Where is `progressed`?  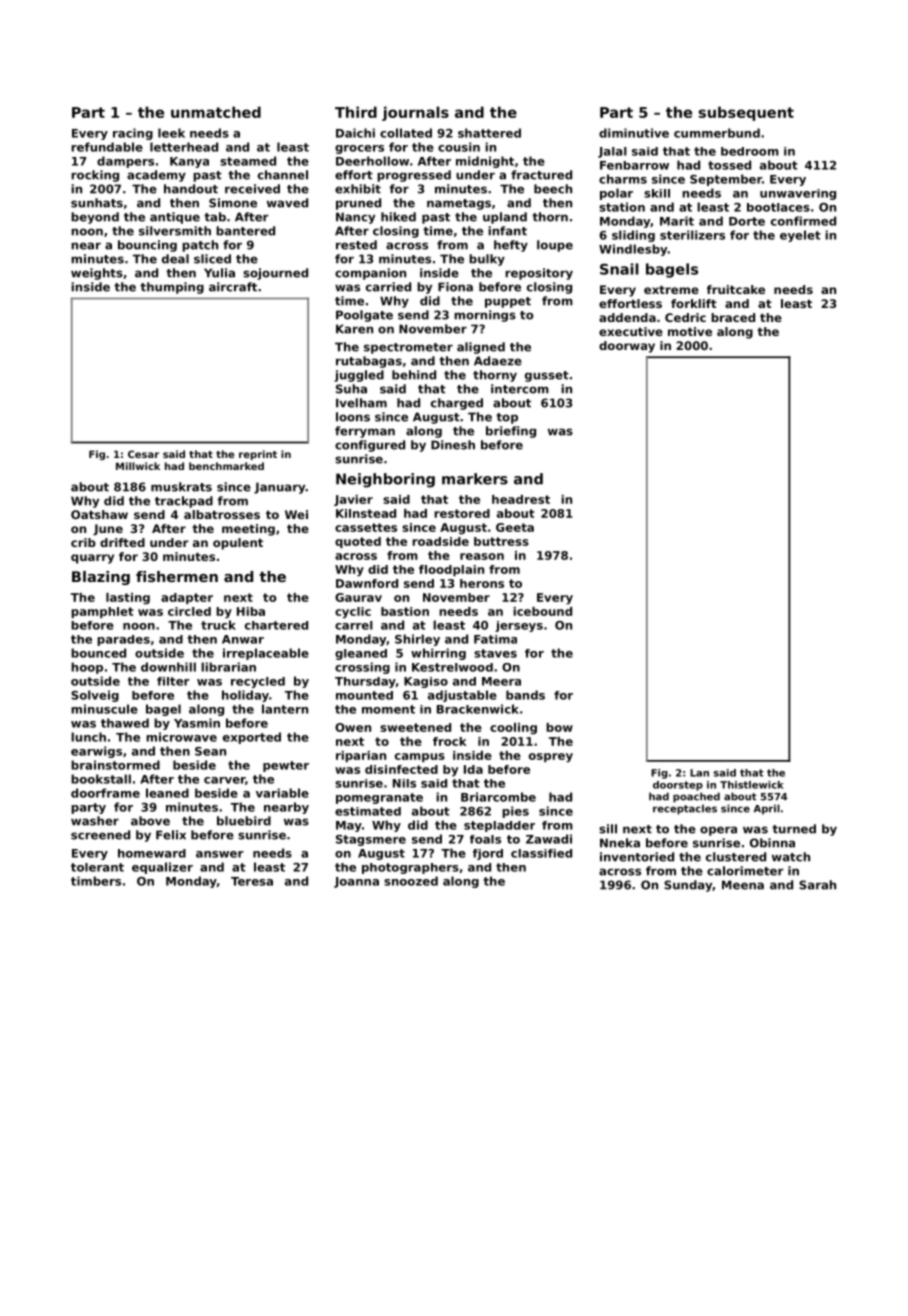 progressed is located at coordinates (414, 176).
